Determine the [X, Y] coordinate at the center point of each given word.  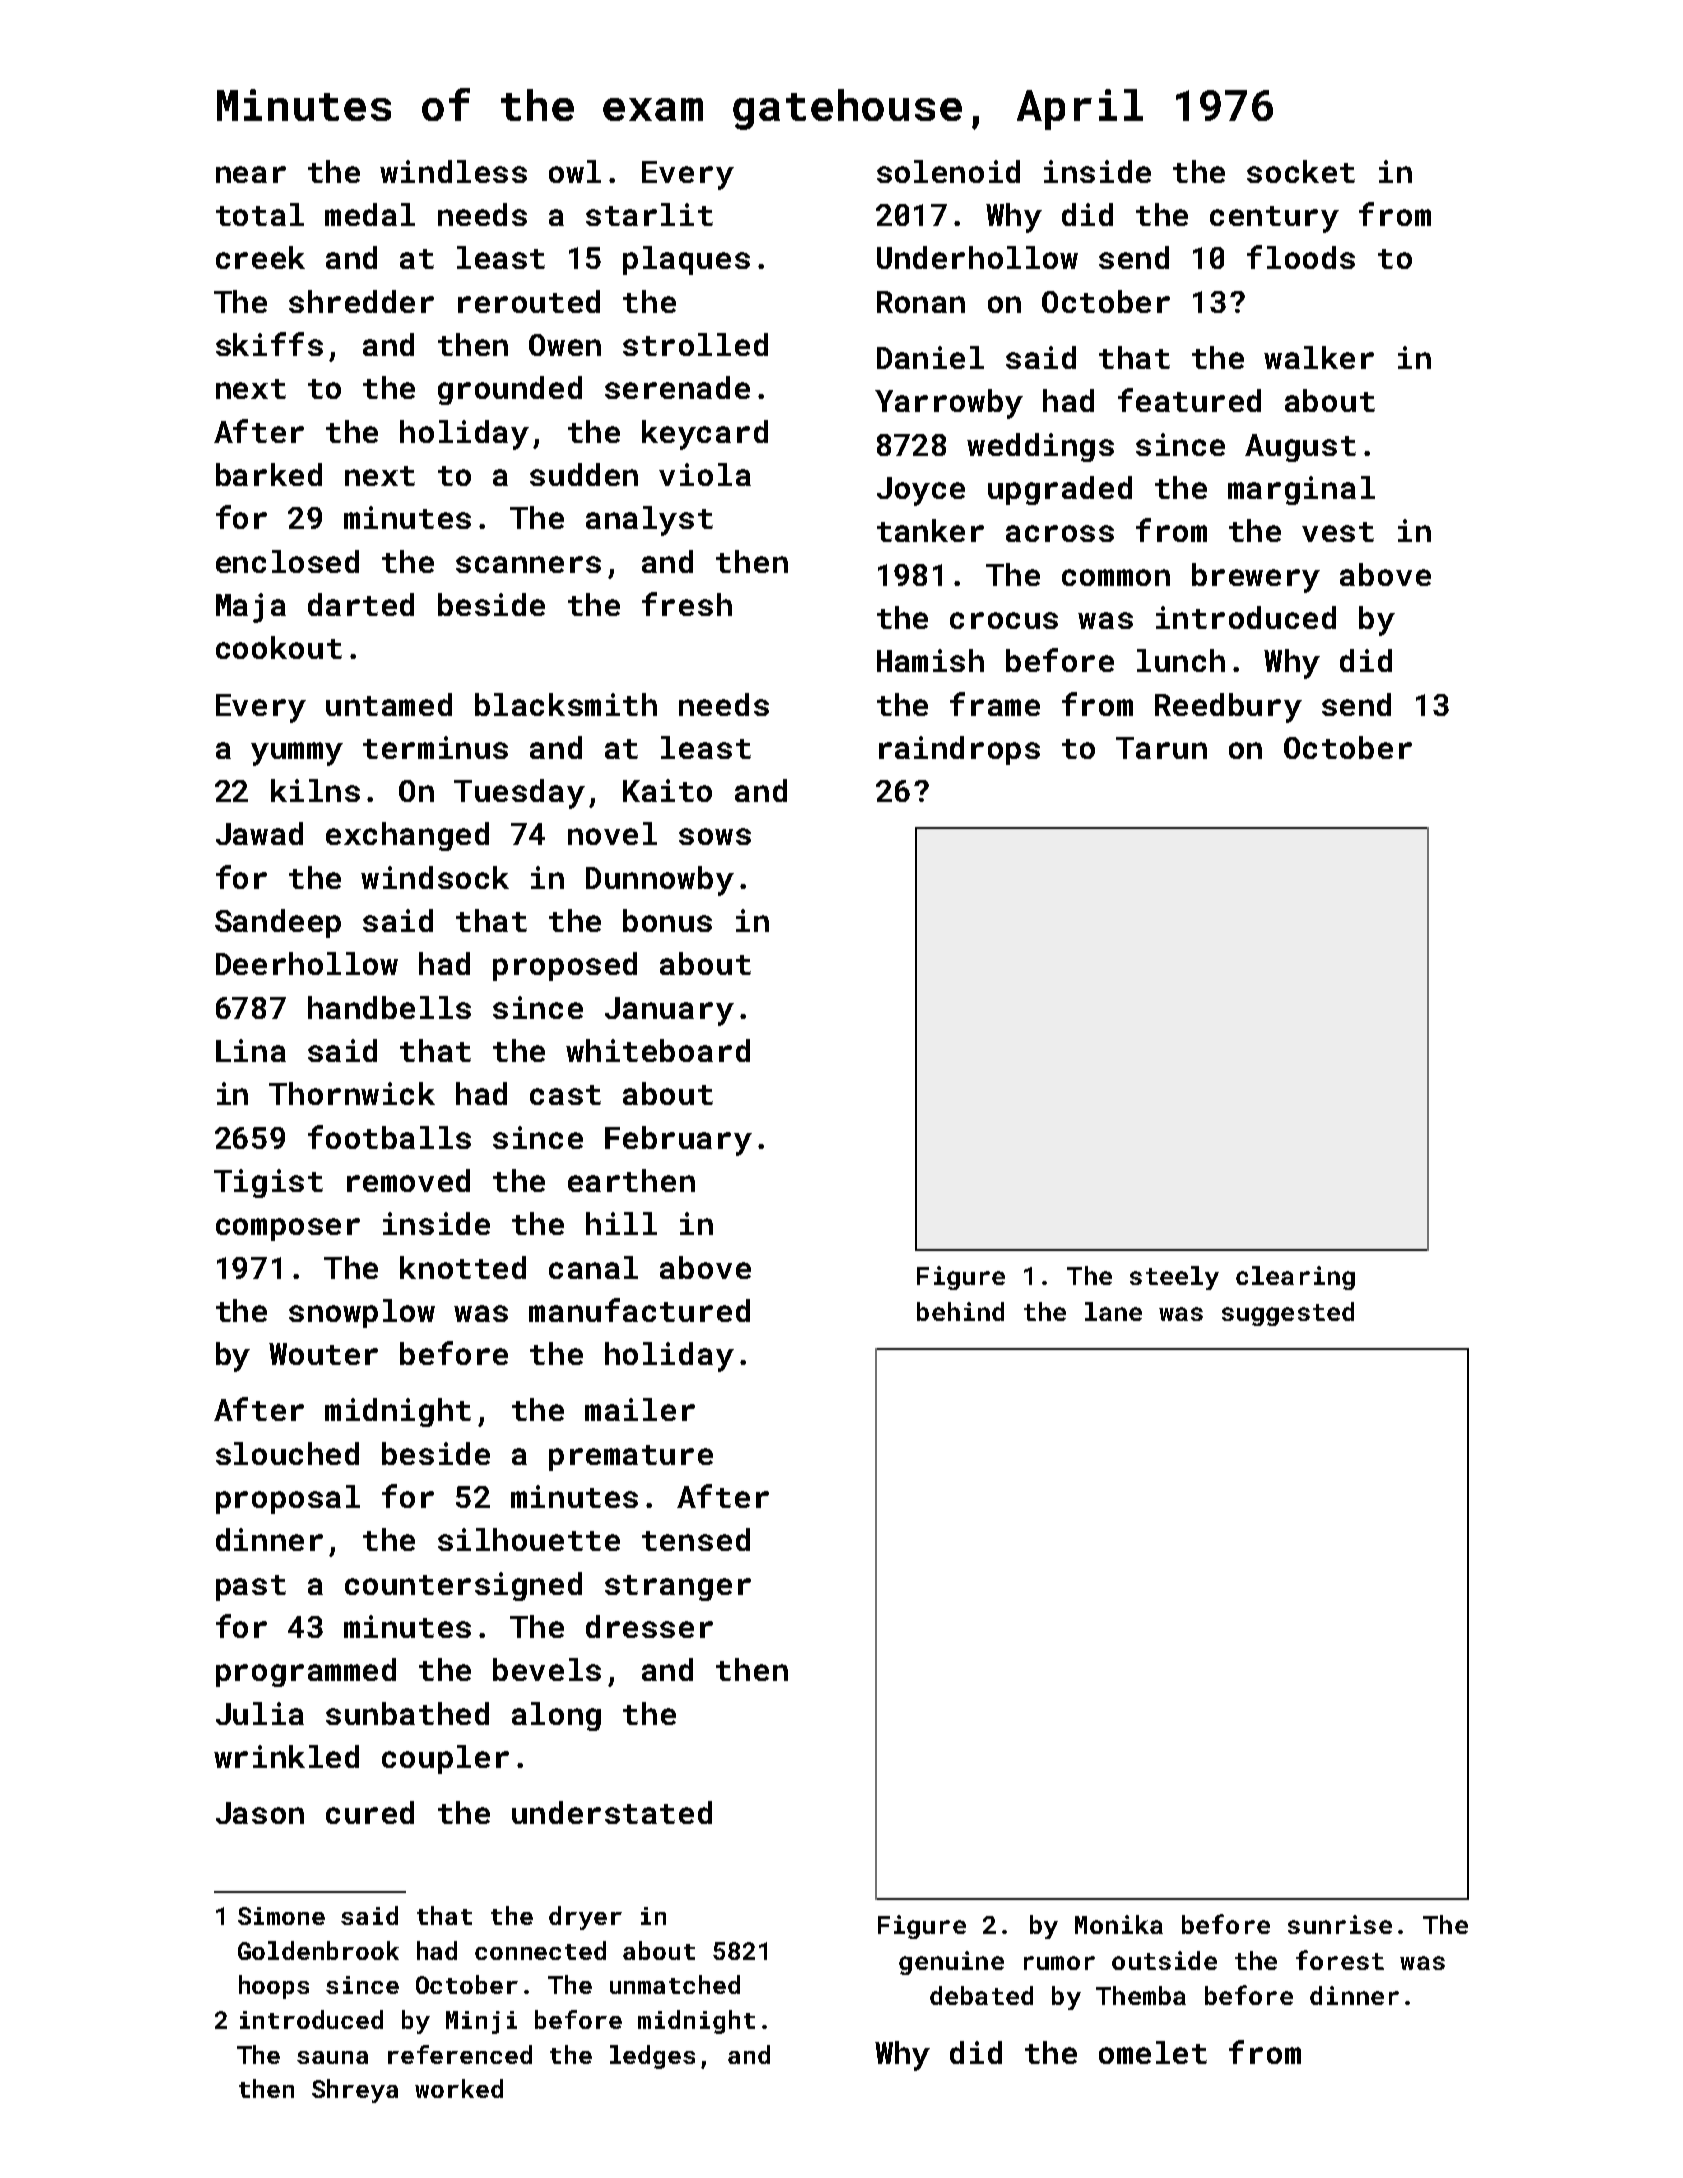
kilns [315, 790]
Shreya [355, 2091]
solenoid [948, 171]
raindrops [959, 750]
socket [1301, 171]
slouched [287, 1453]
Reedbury [1228, 708]
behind [960, 1311]
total [260, 214]
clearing [1295, 1278]
